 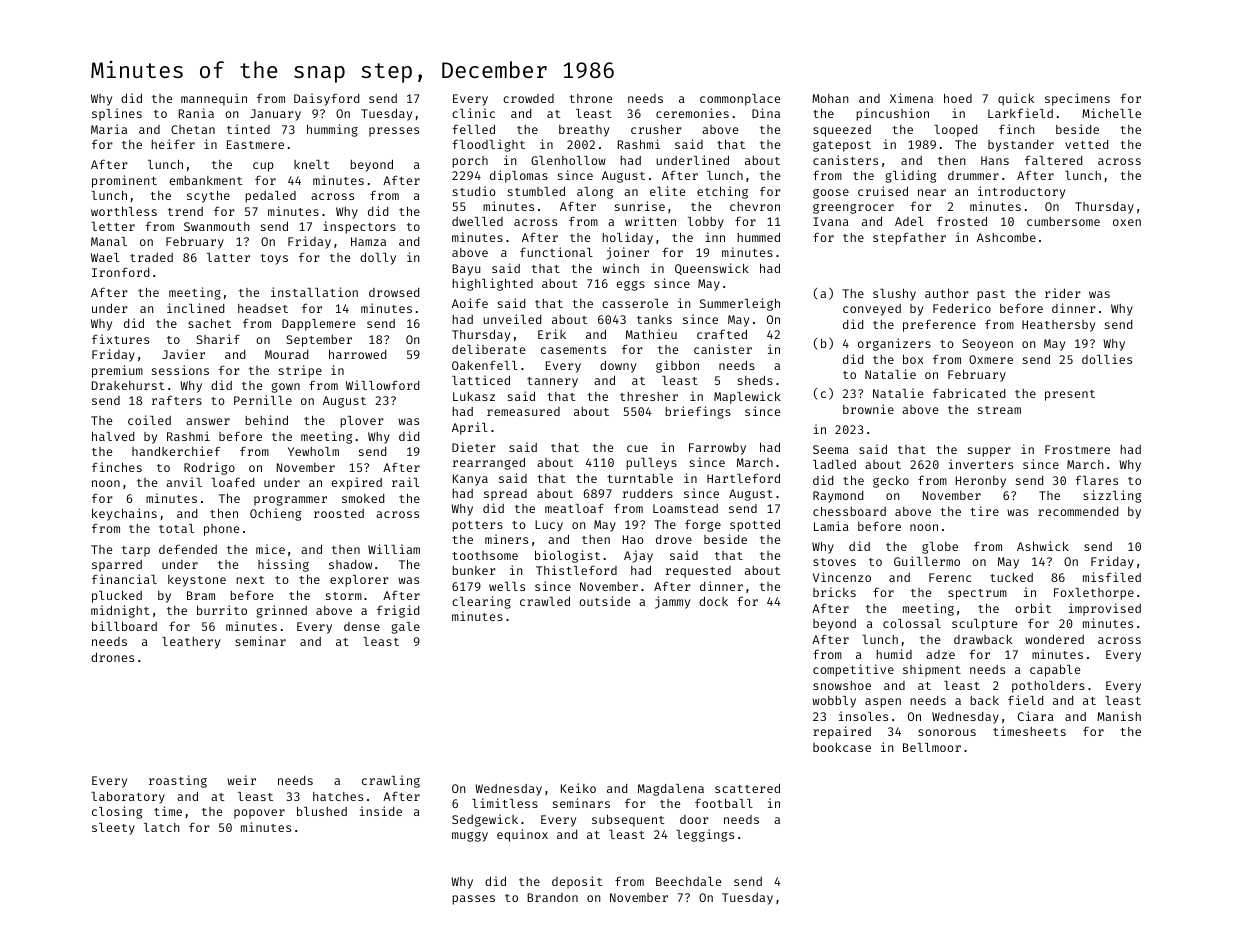 I want to click on supper, so click(x=989, y=452).
